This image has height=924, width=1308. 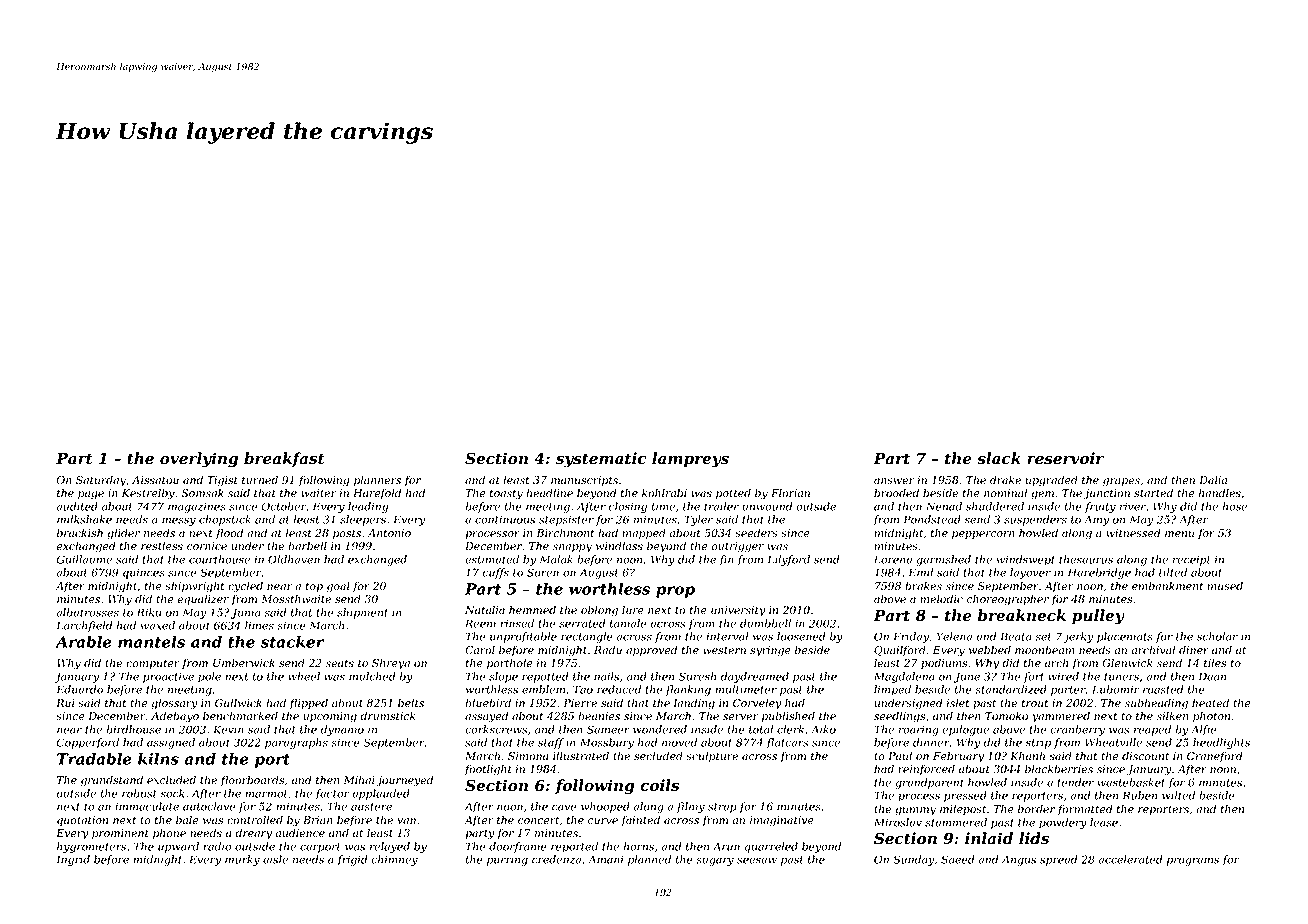 I want to click on doorframe, so click(x=518, y=847).
